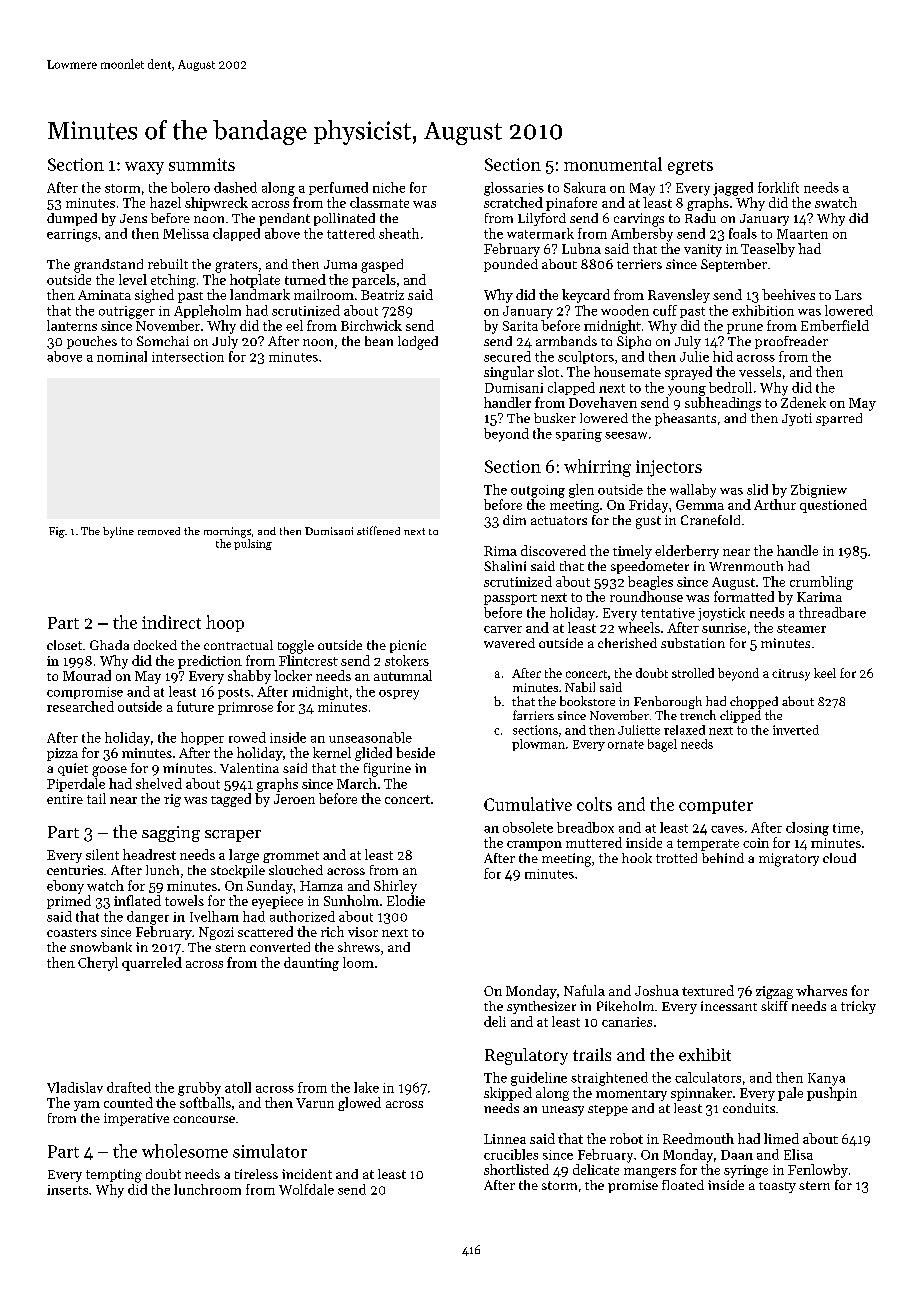  What do you see at coordinates (358, 962) in the screenshot?
I see `loom` at bounding box center [358, 962].
